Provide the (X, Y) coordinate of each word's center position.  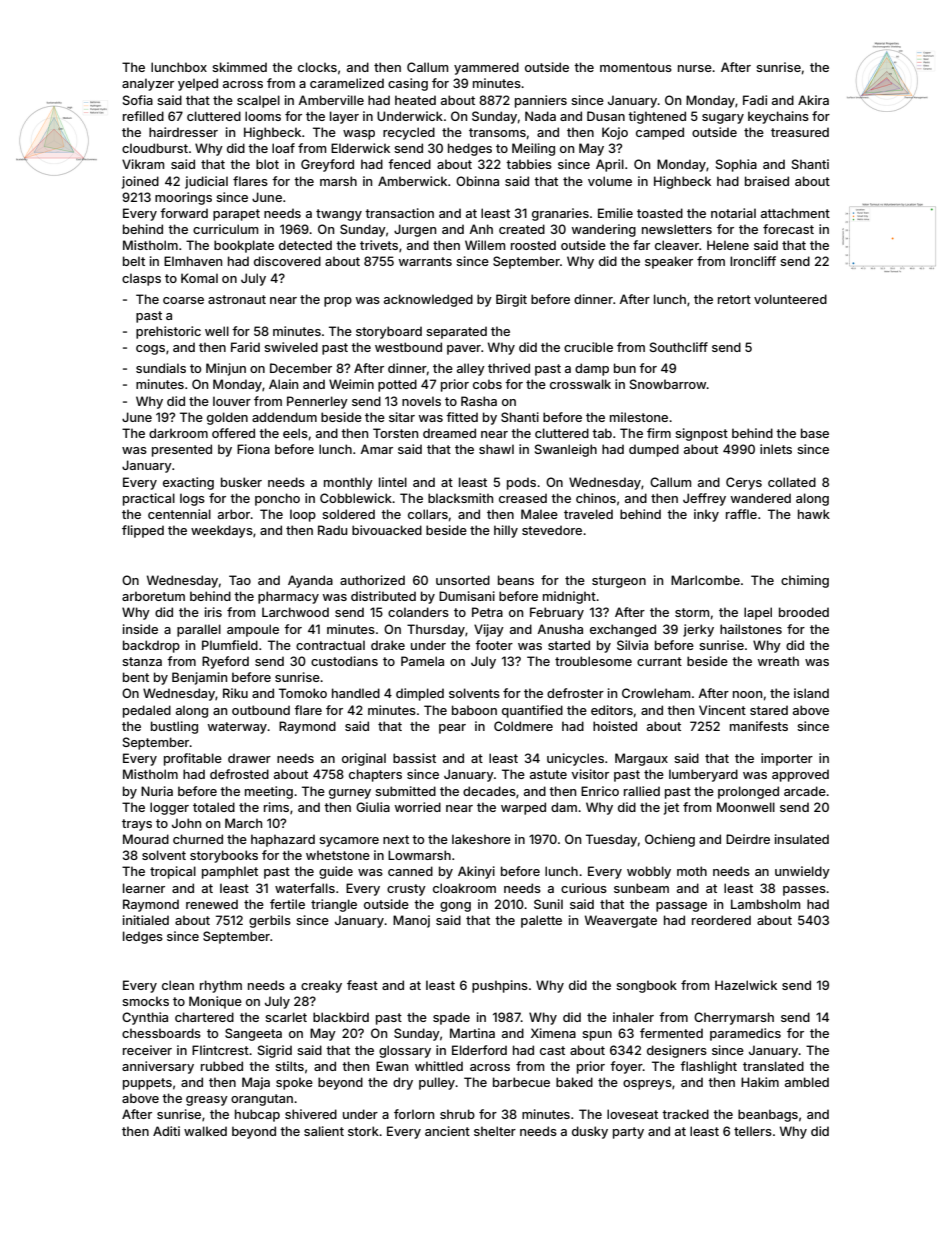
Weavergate (621, 921)
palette (541, 921)
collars (428, 514)
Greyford (327, 165)
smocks (145, 1001)
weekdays (222, 531)
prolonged (748, 792)
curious (584, 888)
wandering (603, 230)
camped (660, 133)
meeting (269, 792)
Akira (813, 100)
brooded (804, 612)
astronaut (237, 299)
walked (205, 1131)
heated (415, 100)
